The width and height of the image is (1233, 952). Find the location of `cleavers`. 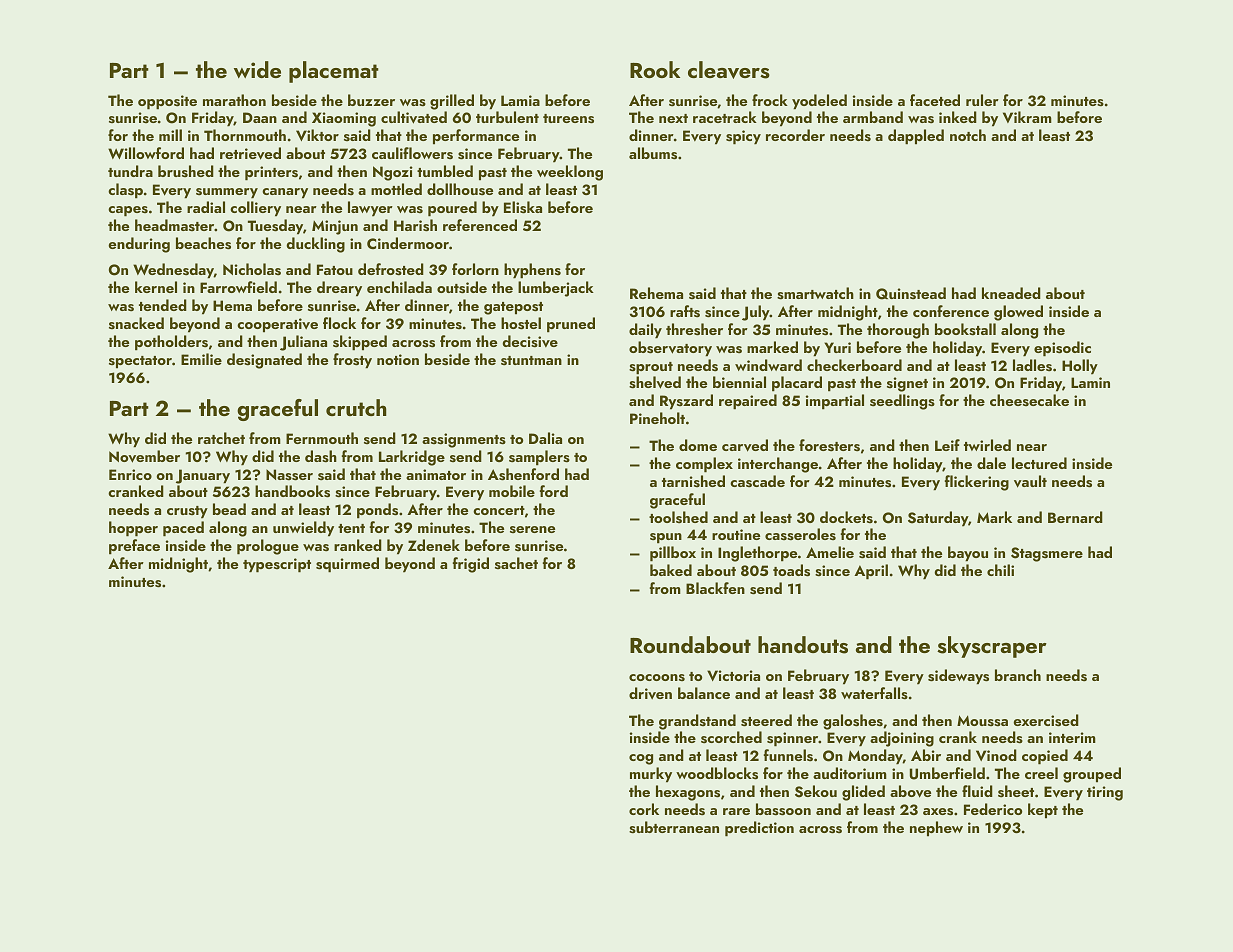

cleavers is located at coordinates (729, 70).
